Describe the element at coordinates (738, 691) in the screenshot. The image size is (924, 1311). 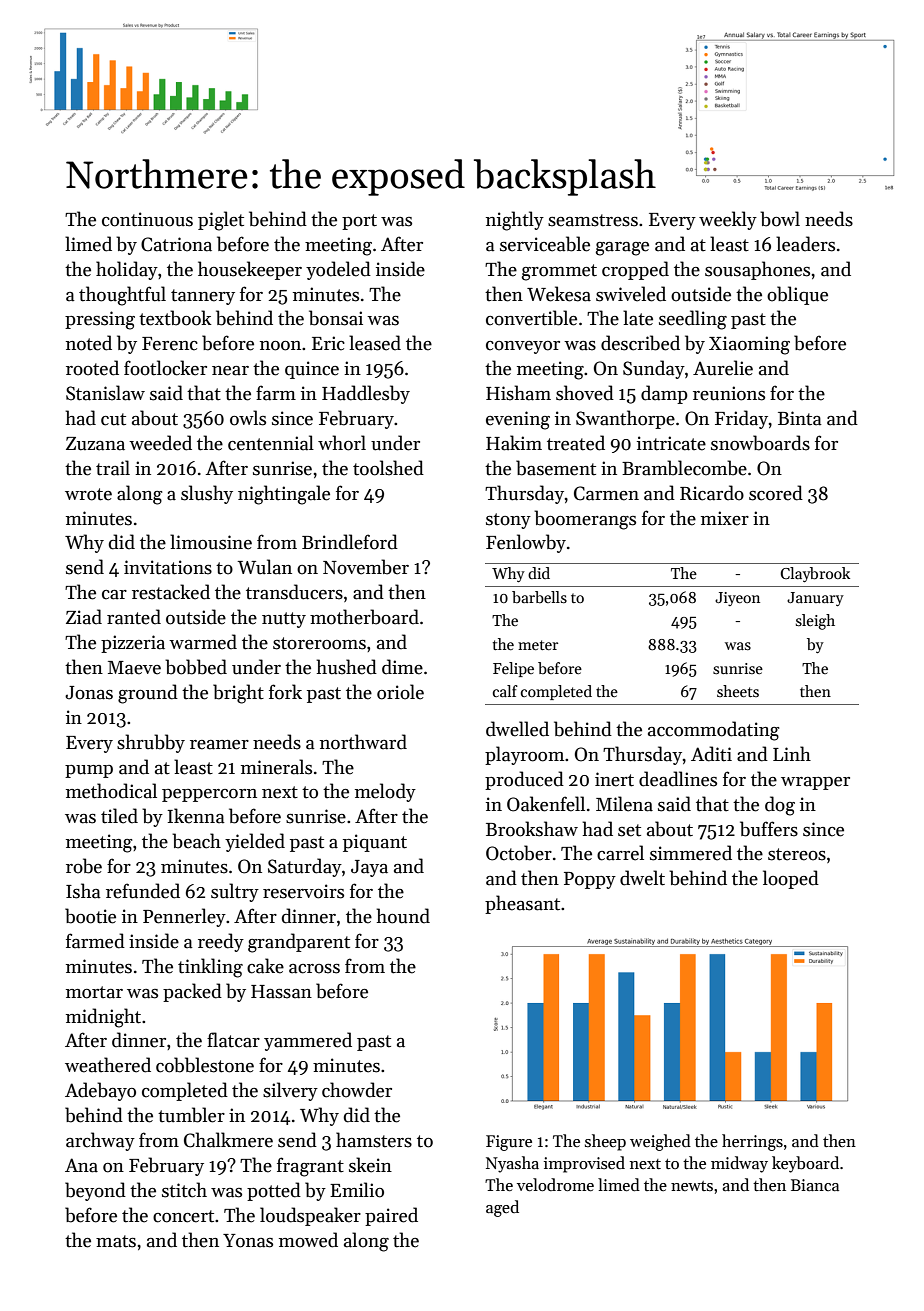
I see `sheets` at that location.
